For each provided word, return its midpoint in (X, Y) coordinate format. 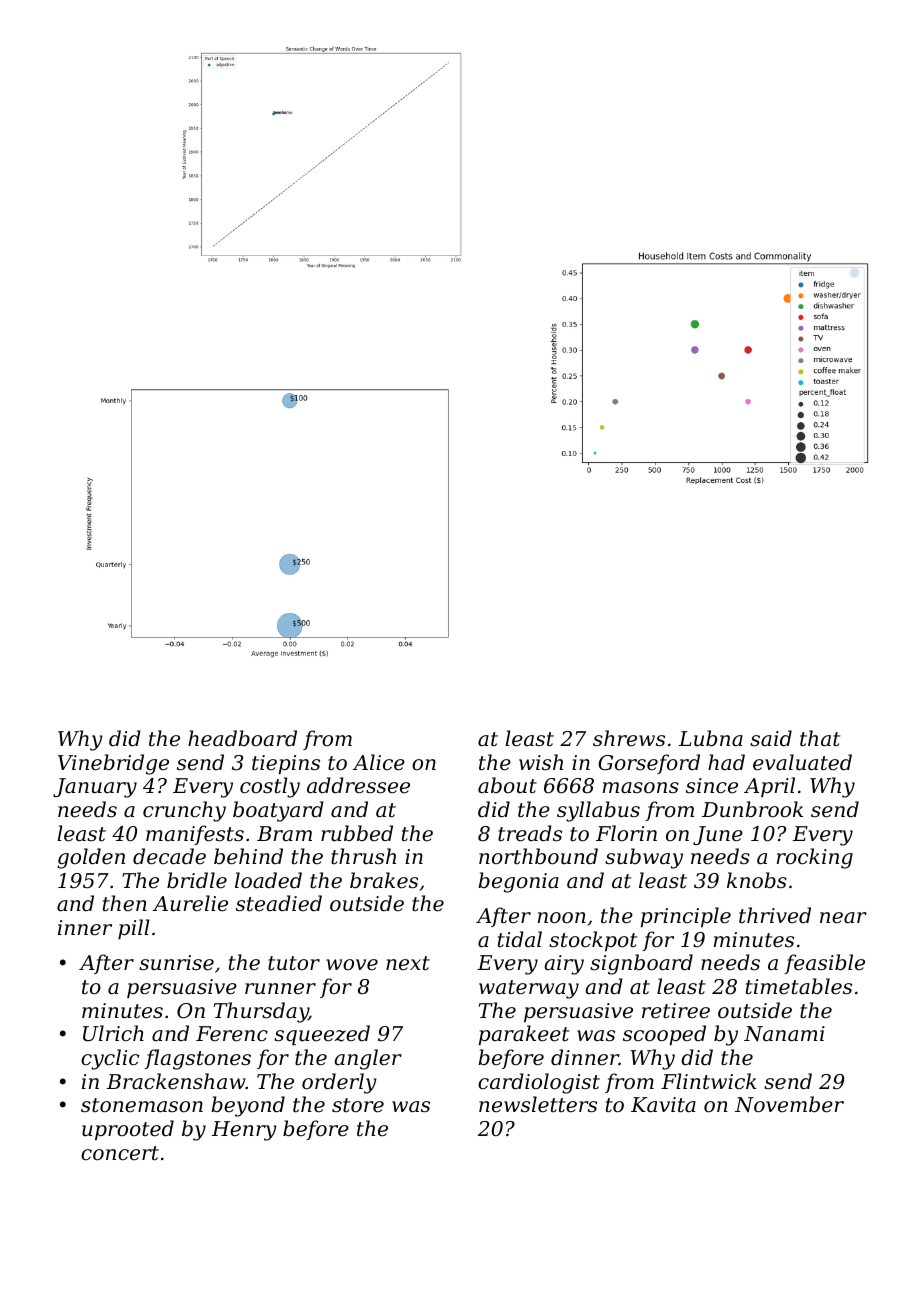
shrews (629, 738)
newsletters (538, 1104)
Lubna (711, 738)
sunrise (176, 963)
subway (644, 858)
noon (562, 918)
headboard (242, 738)
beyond (248, 1106)
